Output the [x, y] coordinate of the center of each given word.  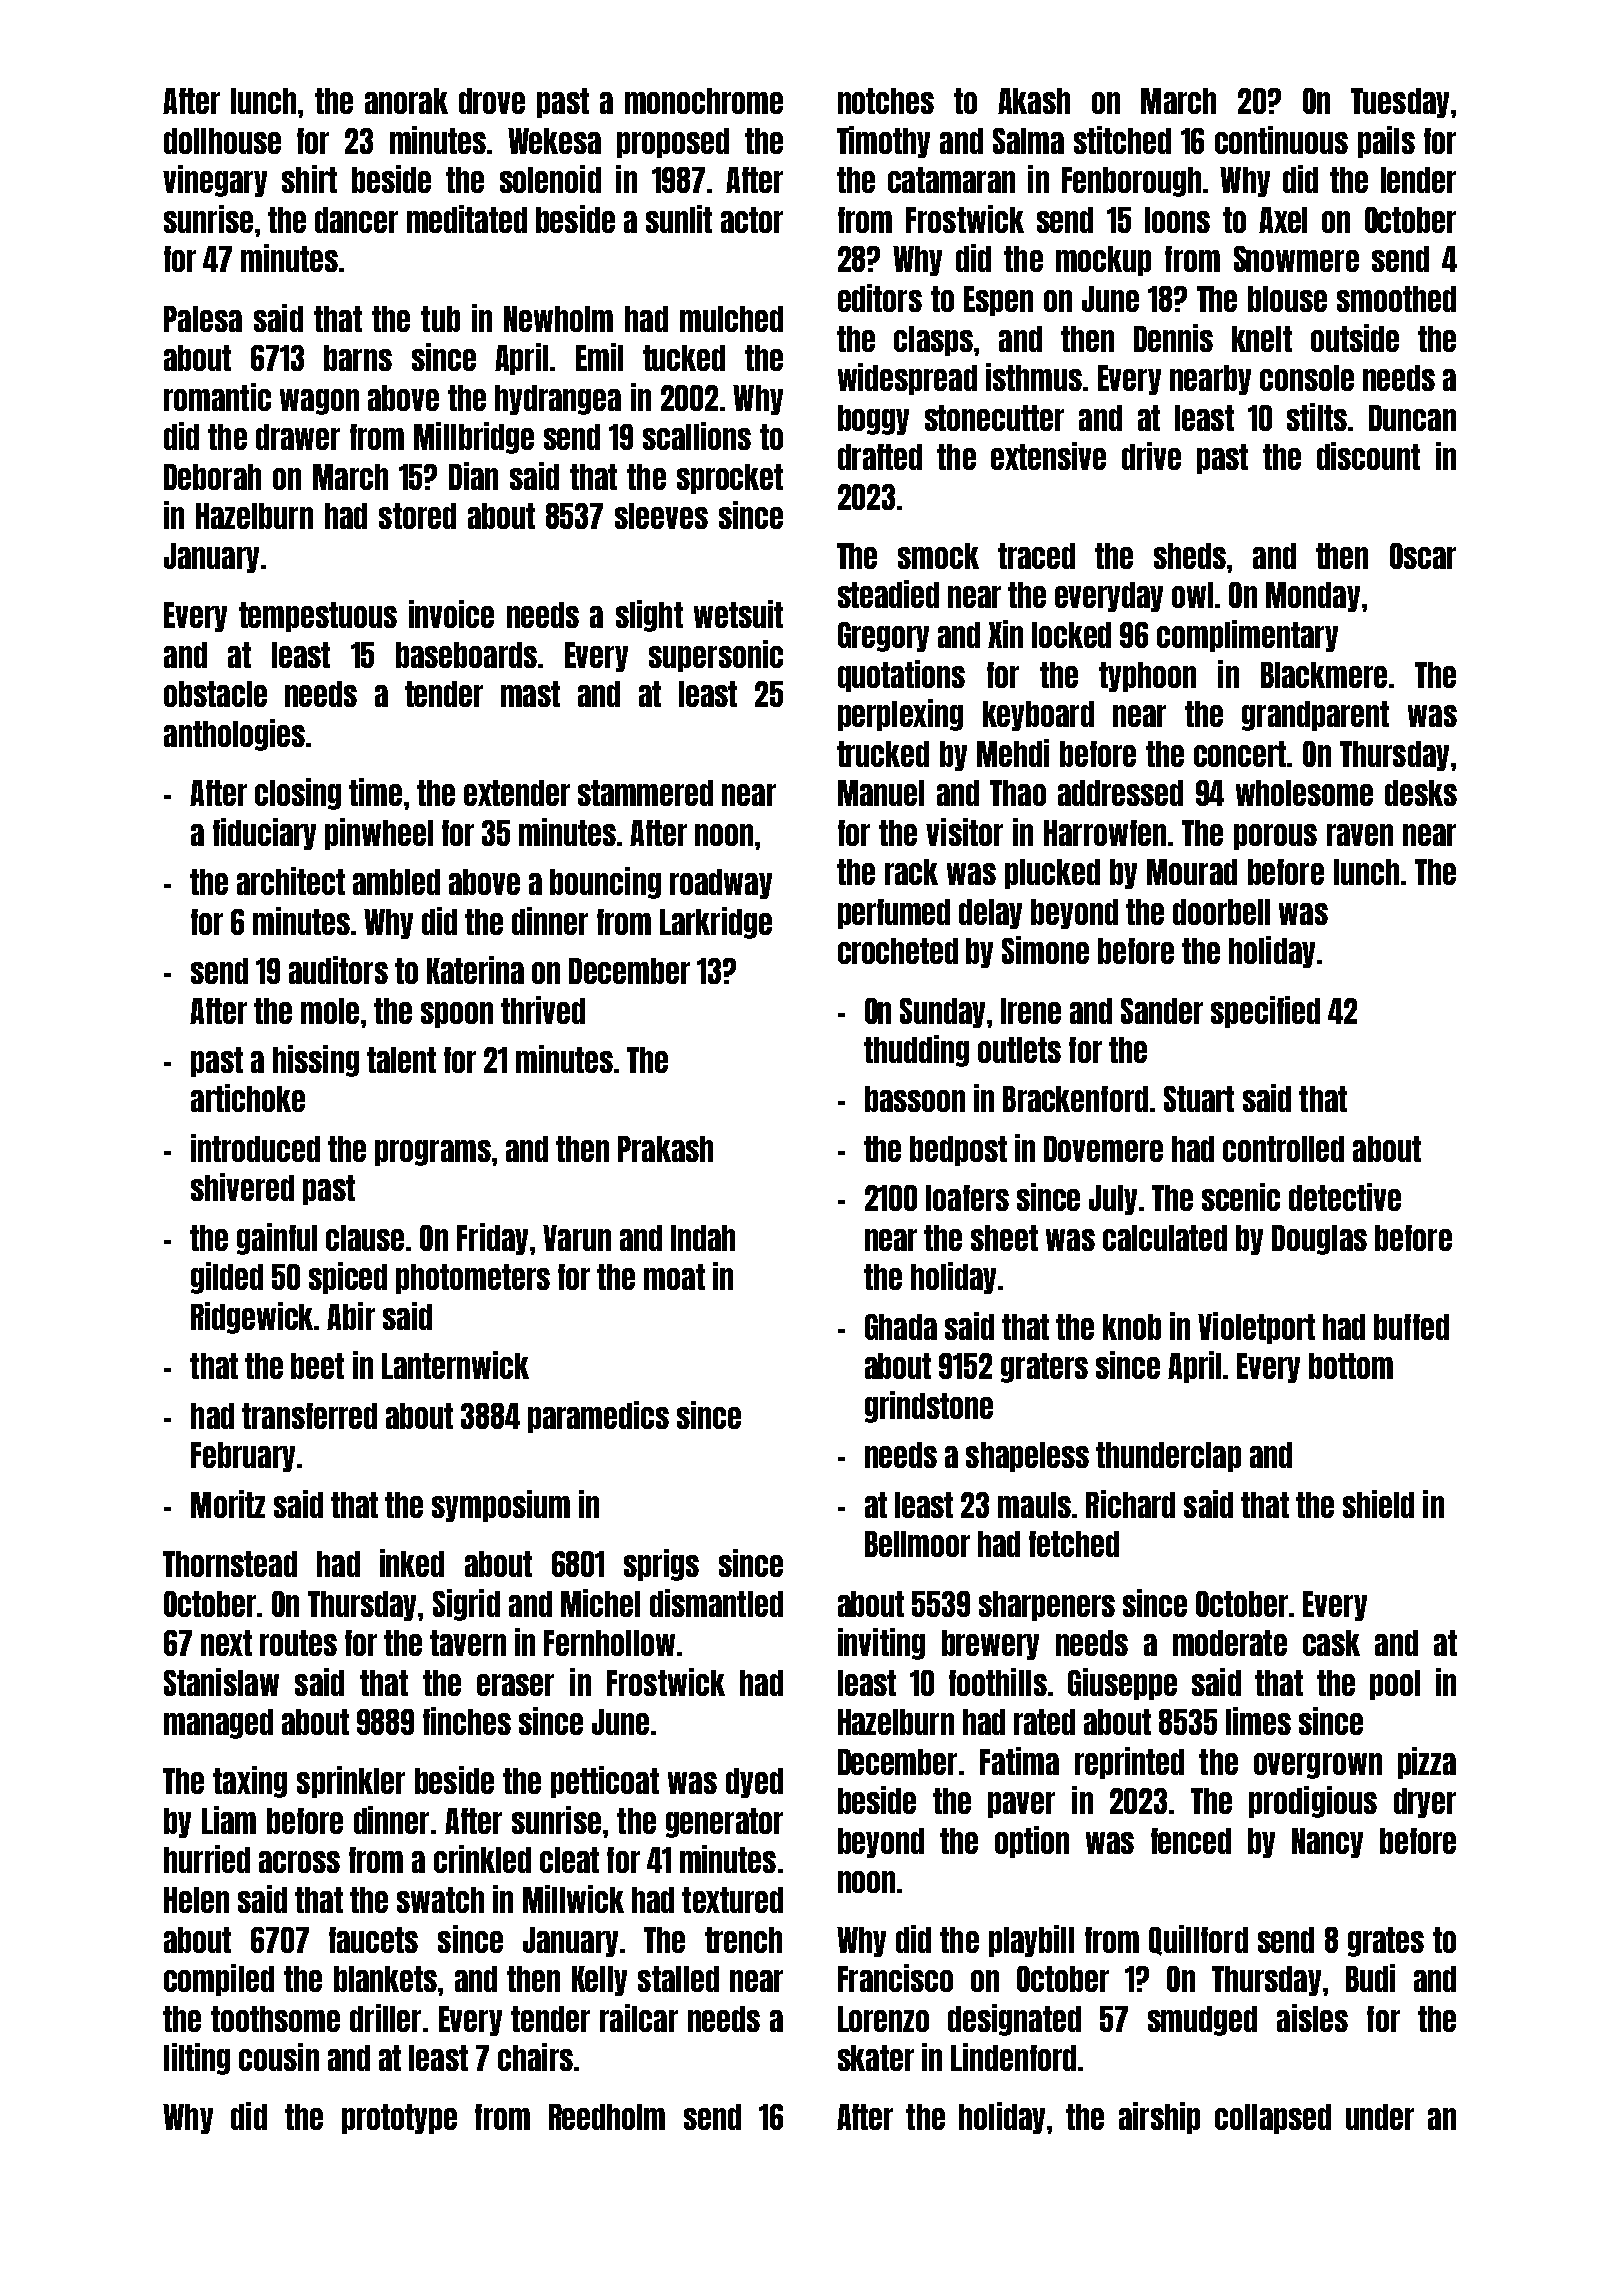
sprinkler [351, 1782]
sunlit [679, 219]
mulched [731, 319]
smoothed [1396, 299]
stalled [678, 1979]
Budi [1370, 1978]
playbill [1031, 1941]
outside [1355, 338]
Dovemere [1103, 1149]
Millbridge [474, 438]
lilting [197, 2059]
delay [990, 914]
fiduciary [264, 834]
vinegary [215, 181]
